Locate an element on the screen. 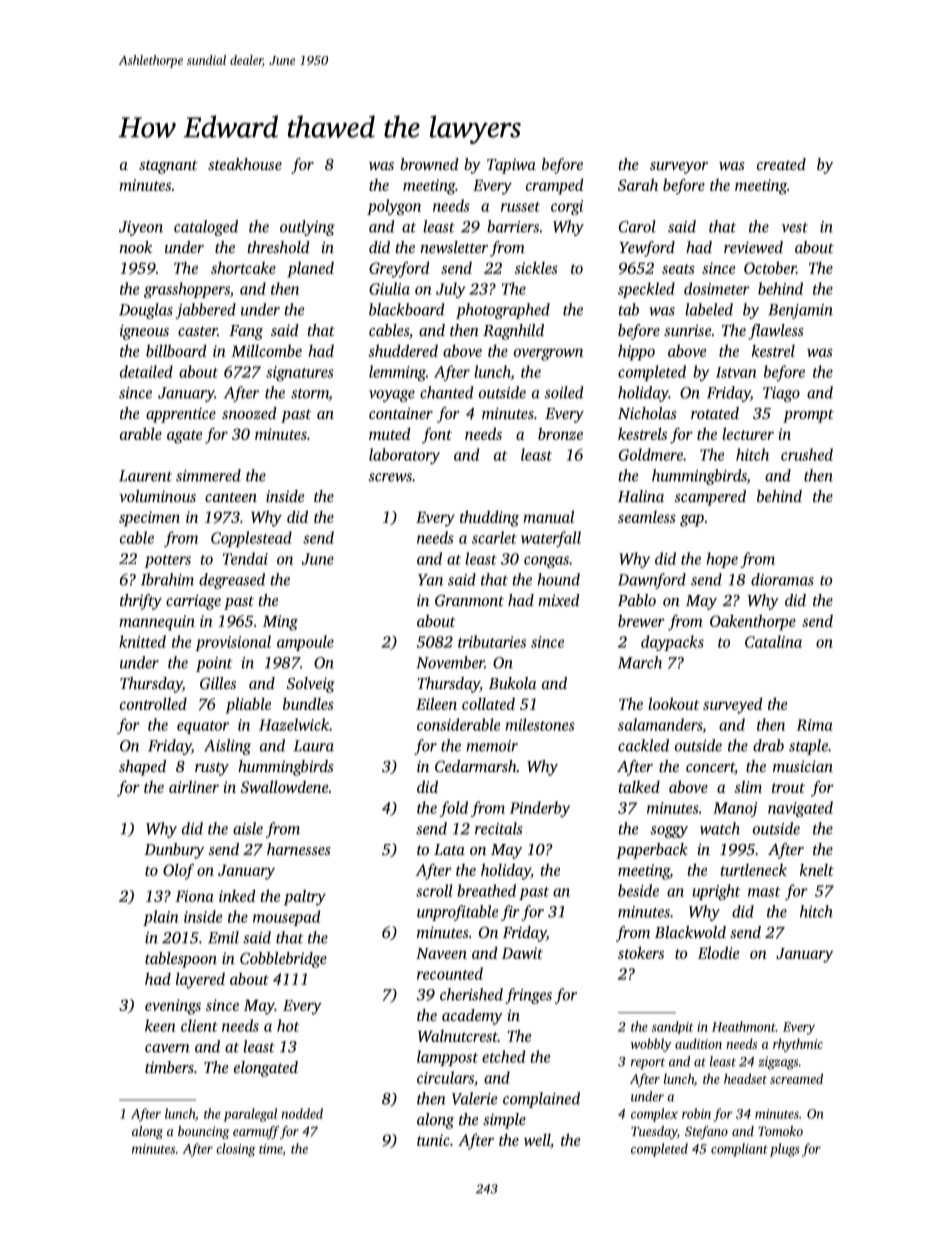  Tapiwa is located at coordinates (511, 166).
